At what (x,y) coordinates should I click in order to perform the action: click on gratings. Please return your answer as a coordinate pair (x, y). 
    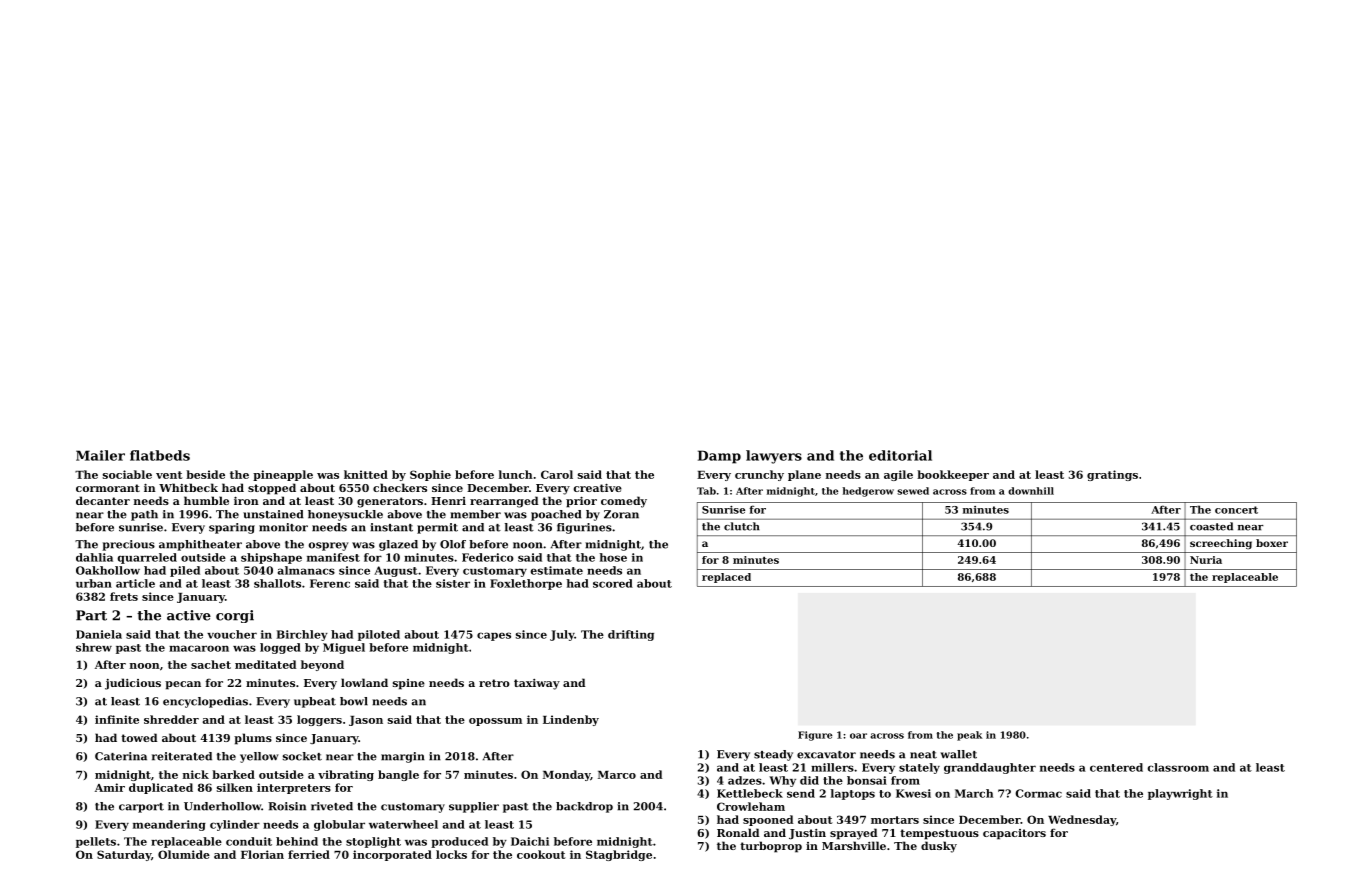
    Looking at the image, I should click on (1112, 475).
